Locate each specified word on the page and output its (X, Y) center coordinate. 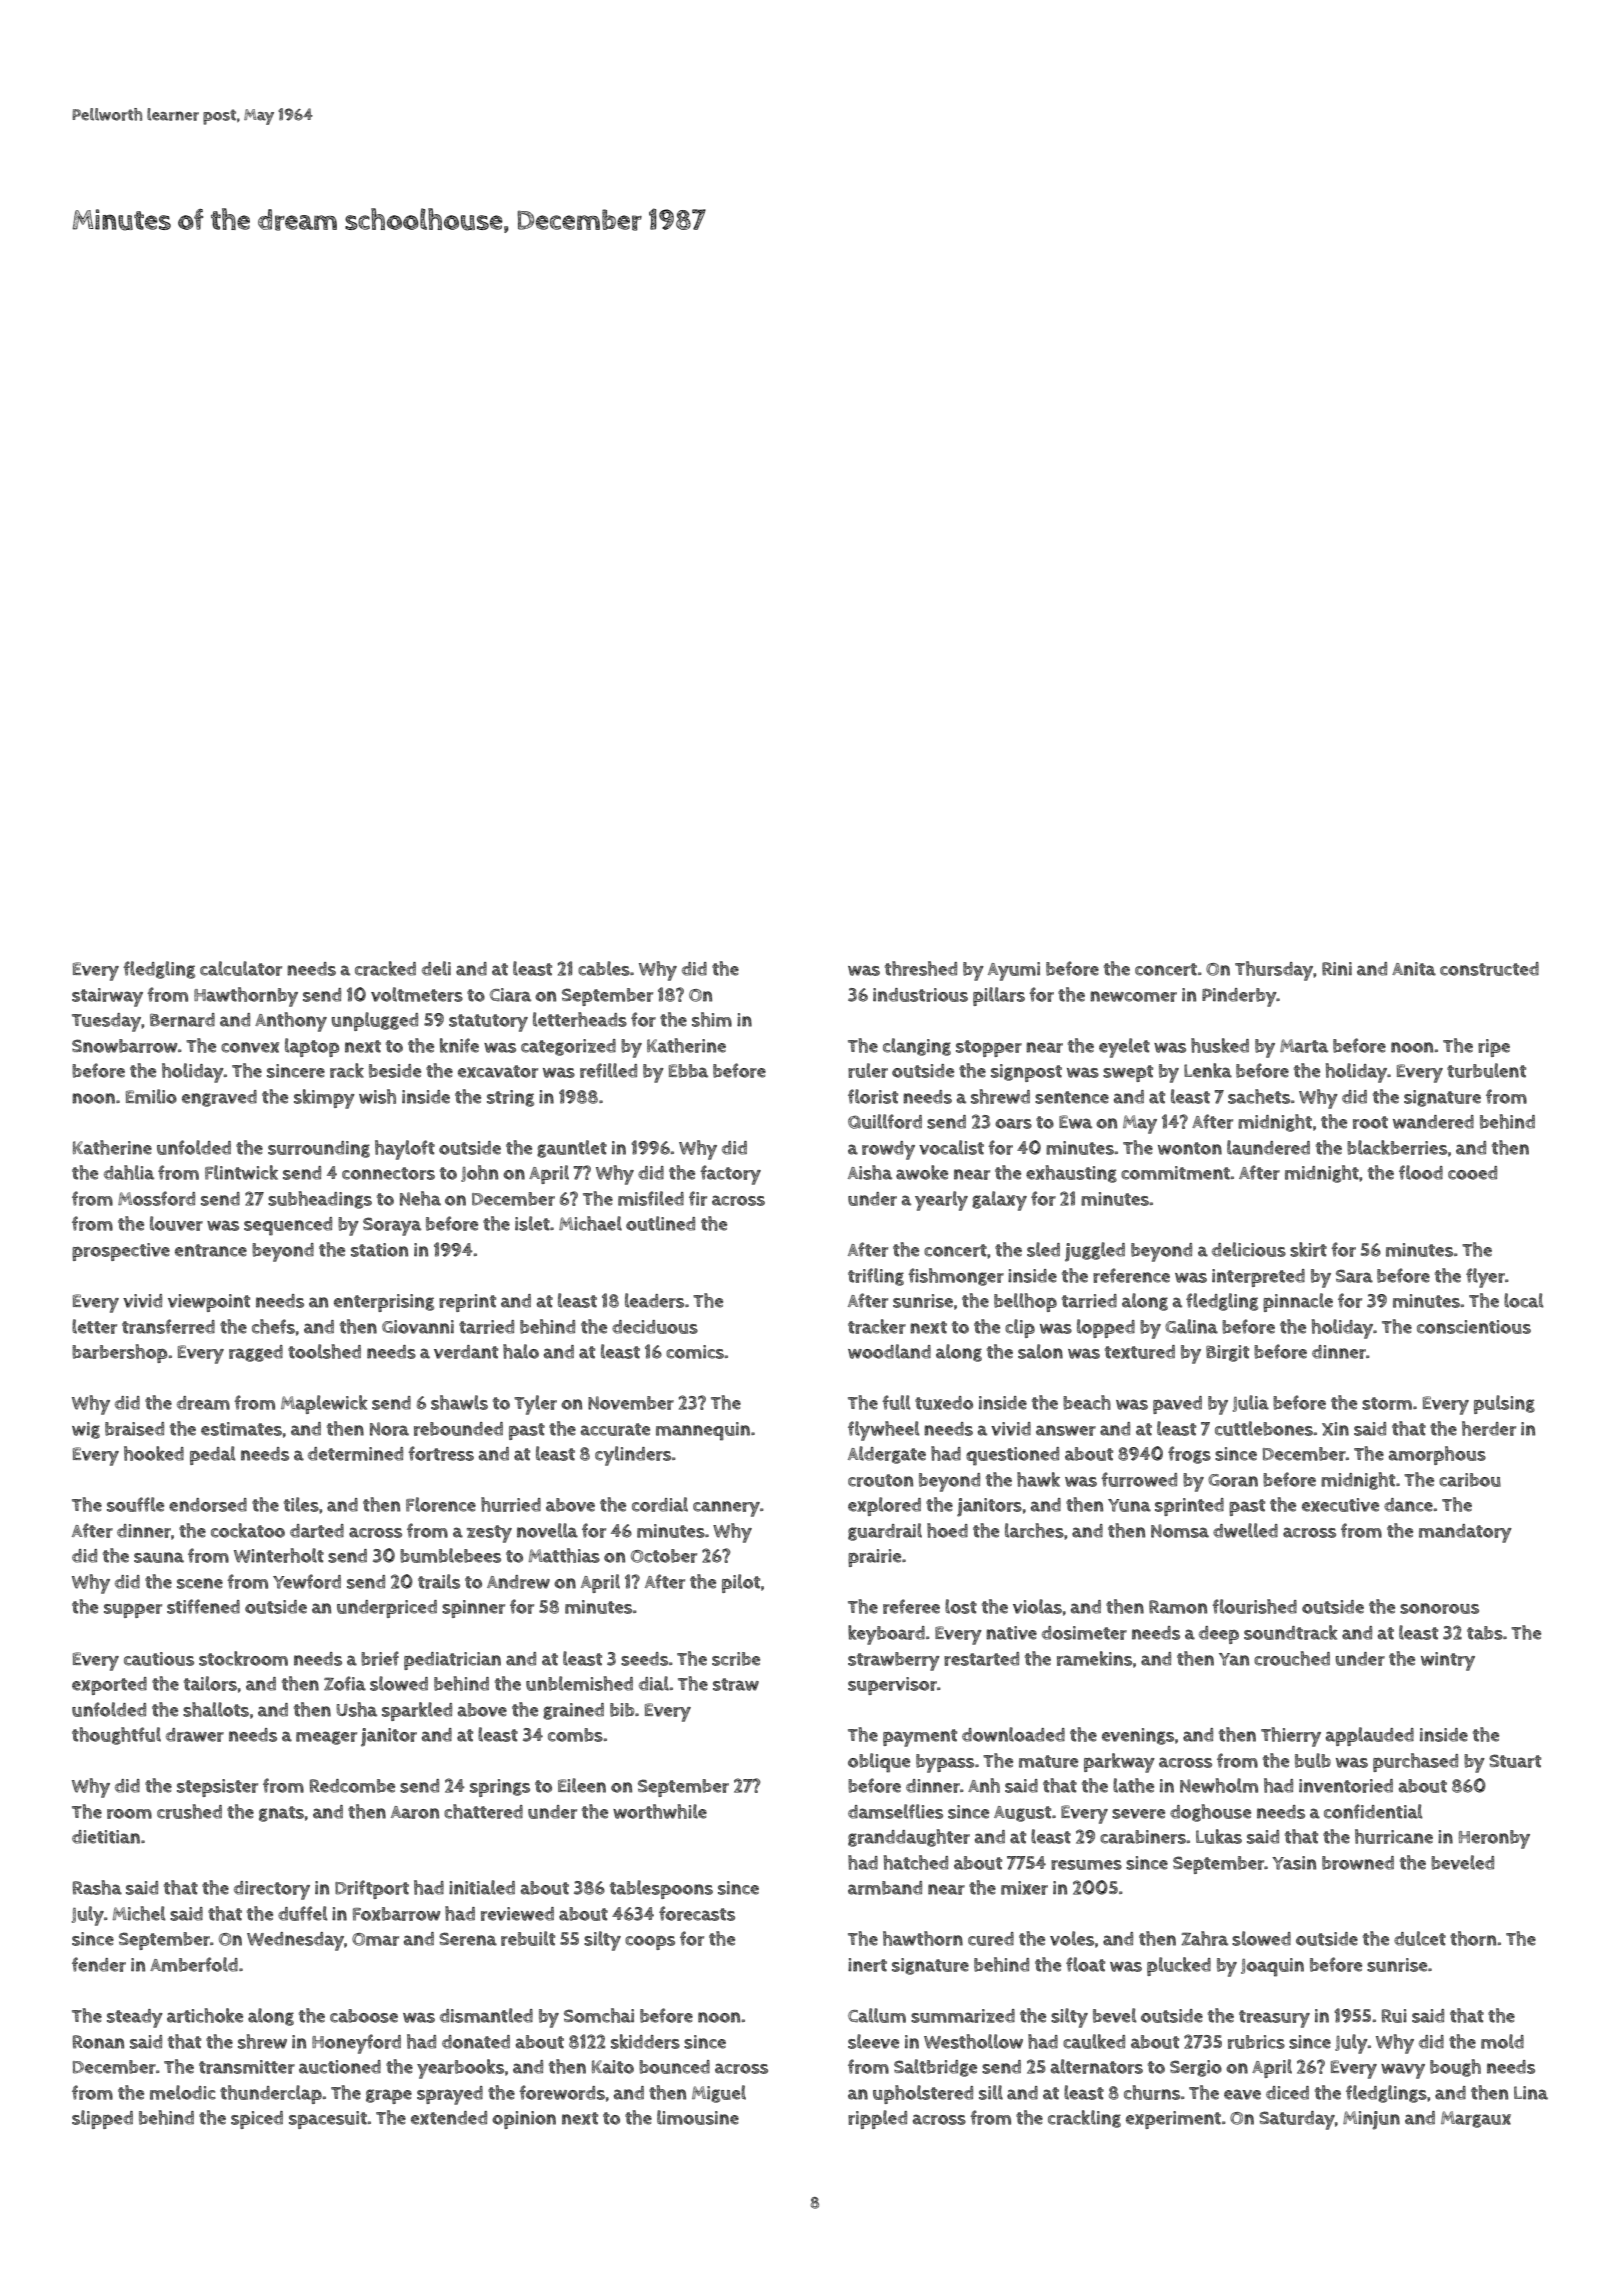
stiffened (203, 1606)
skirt (1308, 1249)
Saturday (1297, 2120)
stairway (107, 997)
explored (884, 1506)
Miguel (719, 2094)
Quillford (885, 1121)
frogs (1189, 1455)
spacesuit (328, 2120)
